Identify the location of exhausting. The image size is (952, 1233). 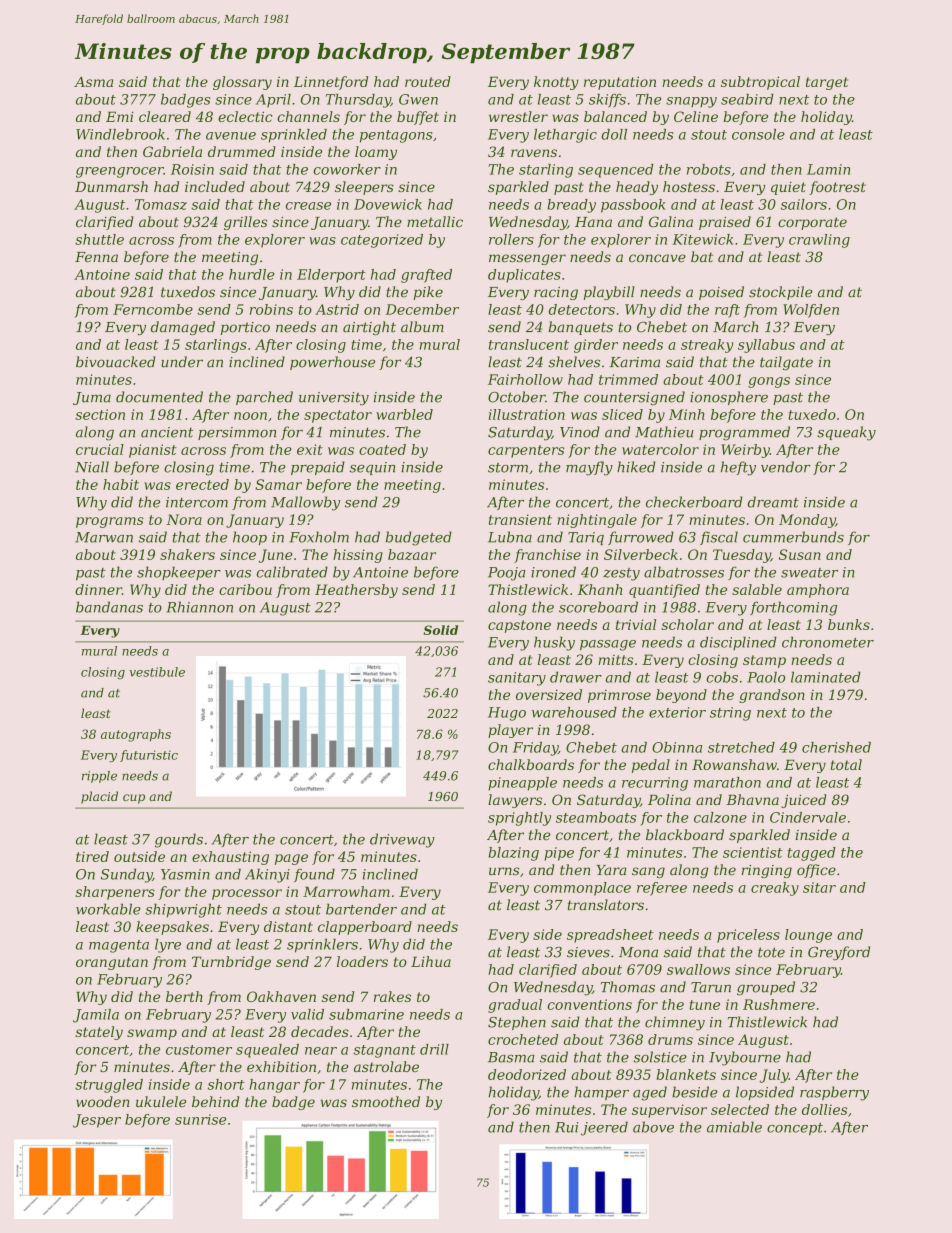
(230, 858).
